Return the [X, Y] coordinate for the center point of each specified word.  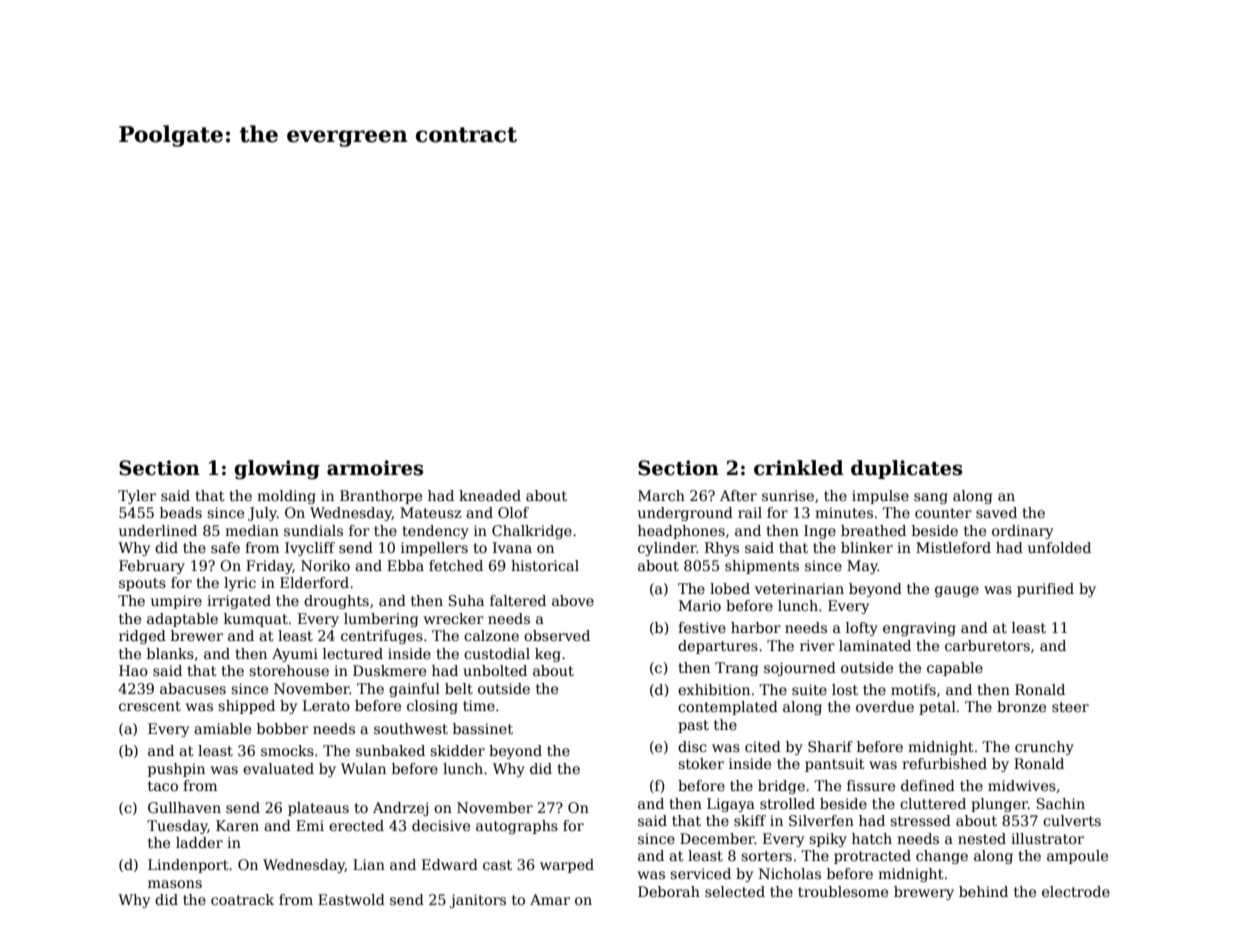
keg [548, 655]
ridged [142, 637]
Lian [369, 864]
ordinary [1022, 532]
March [661, 495]
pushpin [176, 770]
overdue [885, 706]
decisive [441, 825]
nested [982, 838]
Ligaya [731, 805]
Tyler [137, 497]
